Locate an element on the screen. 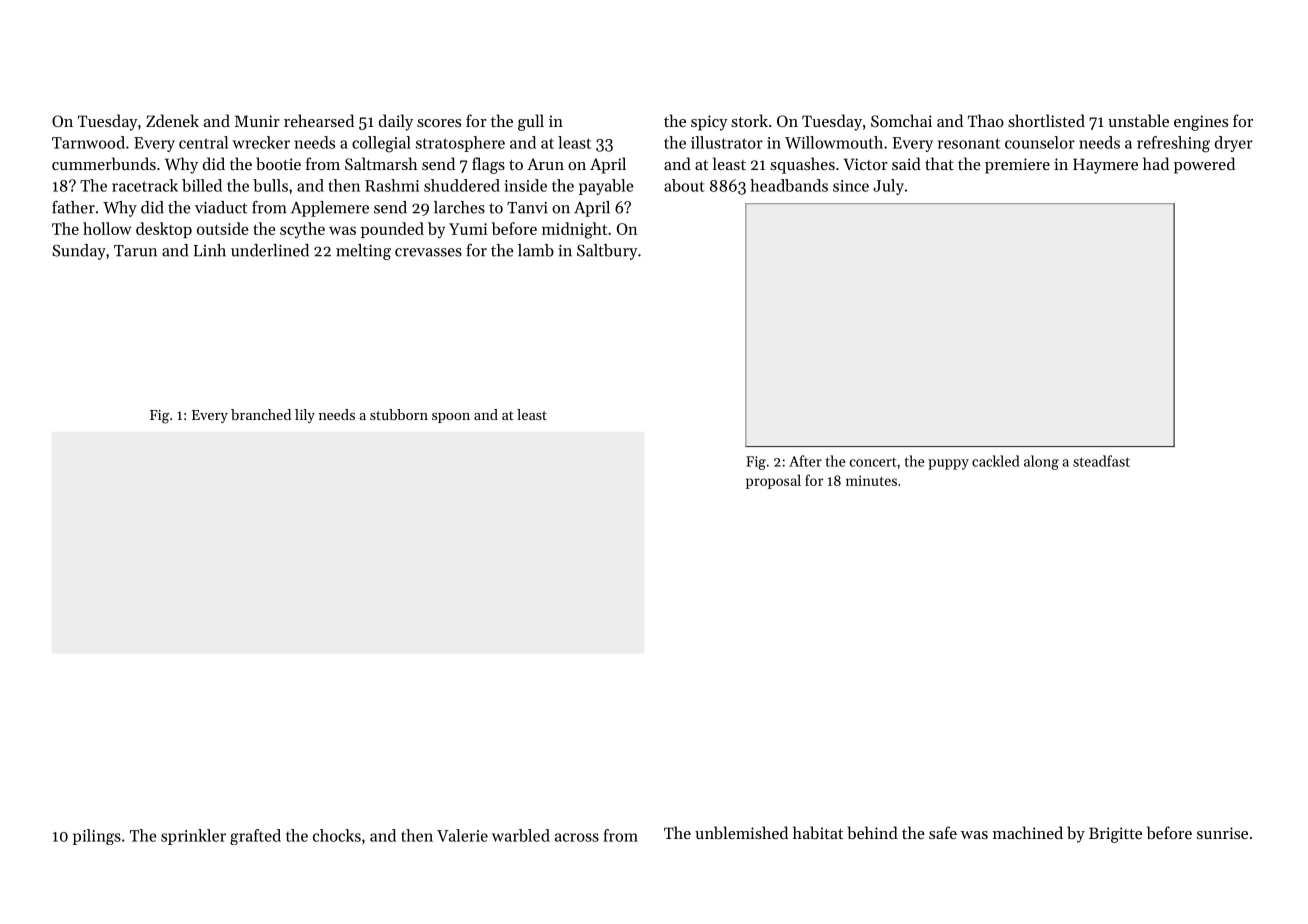  billed is located at coordinates (202, 185).
